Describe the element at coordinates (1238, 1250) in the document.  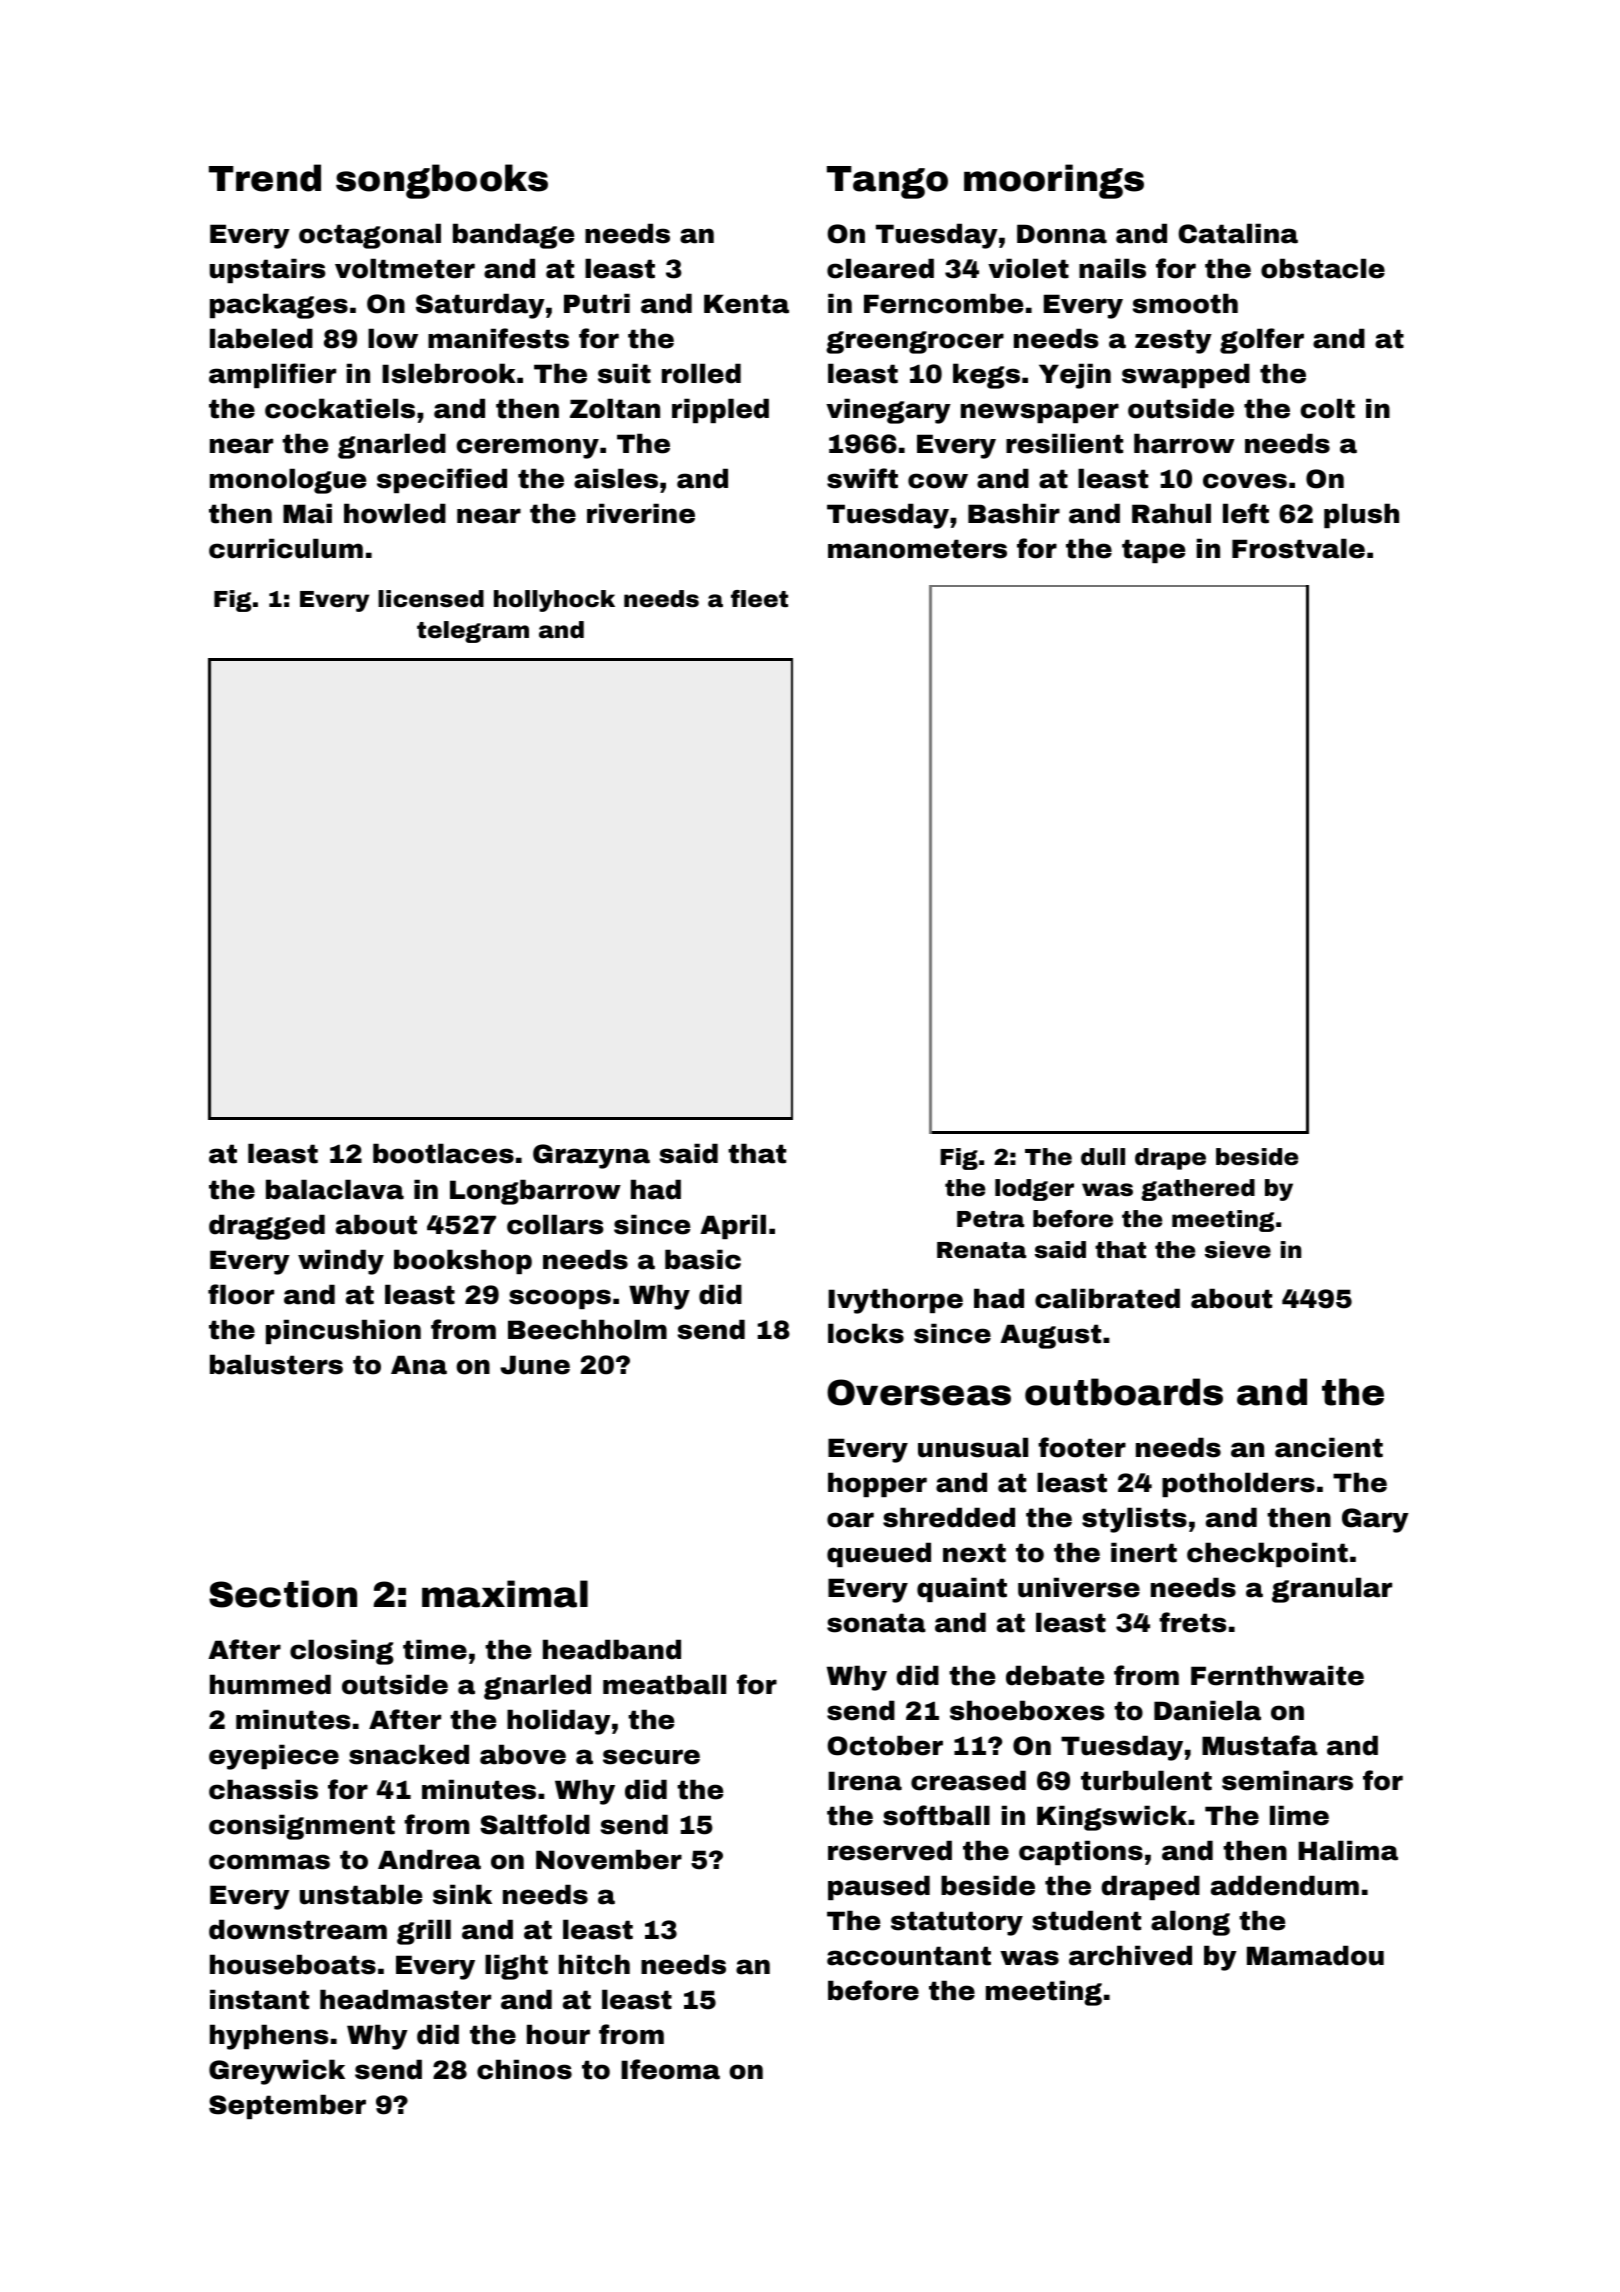
I see `sieve` at that location.
